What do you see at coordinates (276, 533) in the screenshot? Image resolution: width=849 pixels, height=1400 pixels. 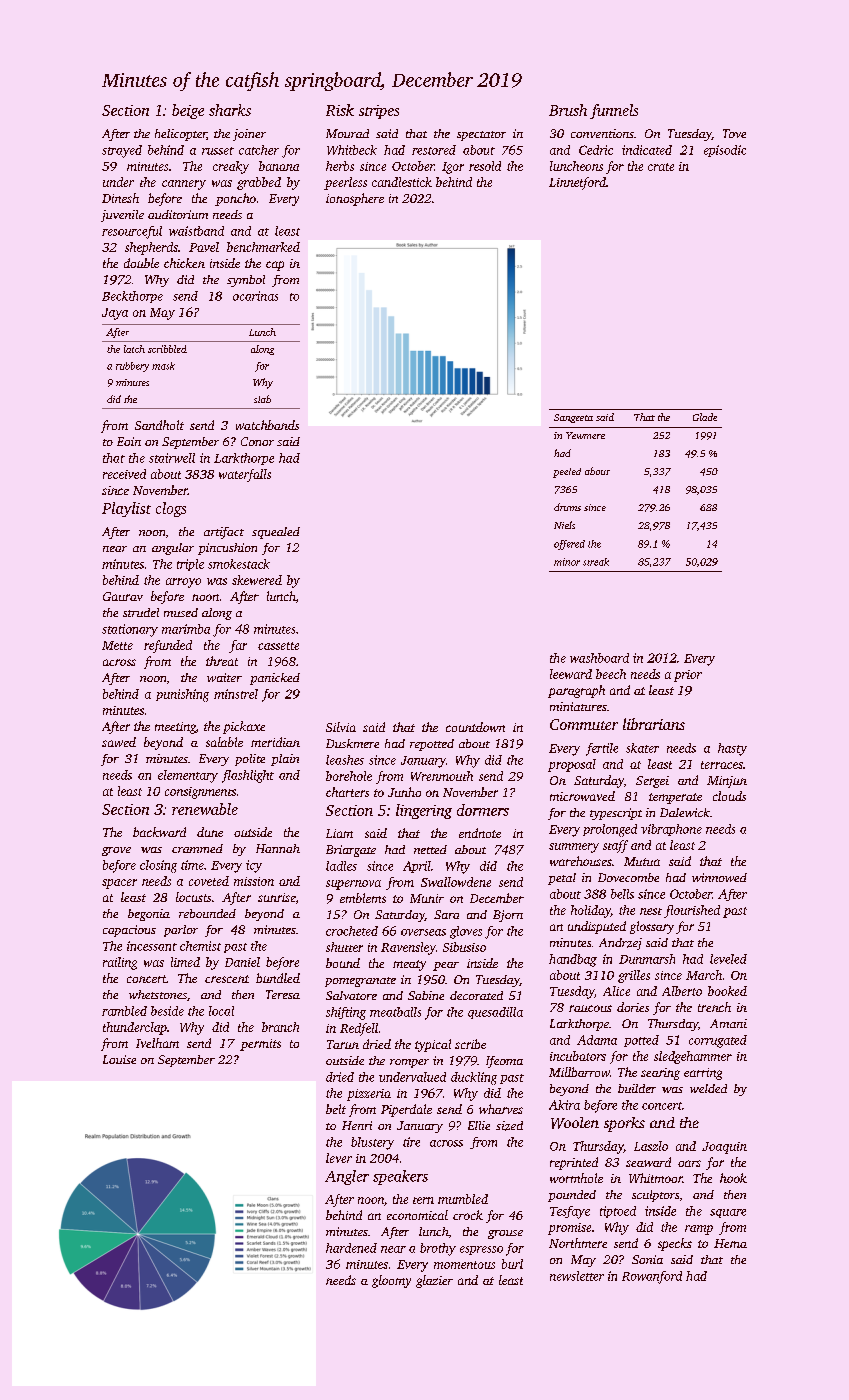 I see `squealed` at bounding box center [276, 533].
